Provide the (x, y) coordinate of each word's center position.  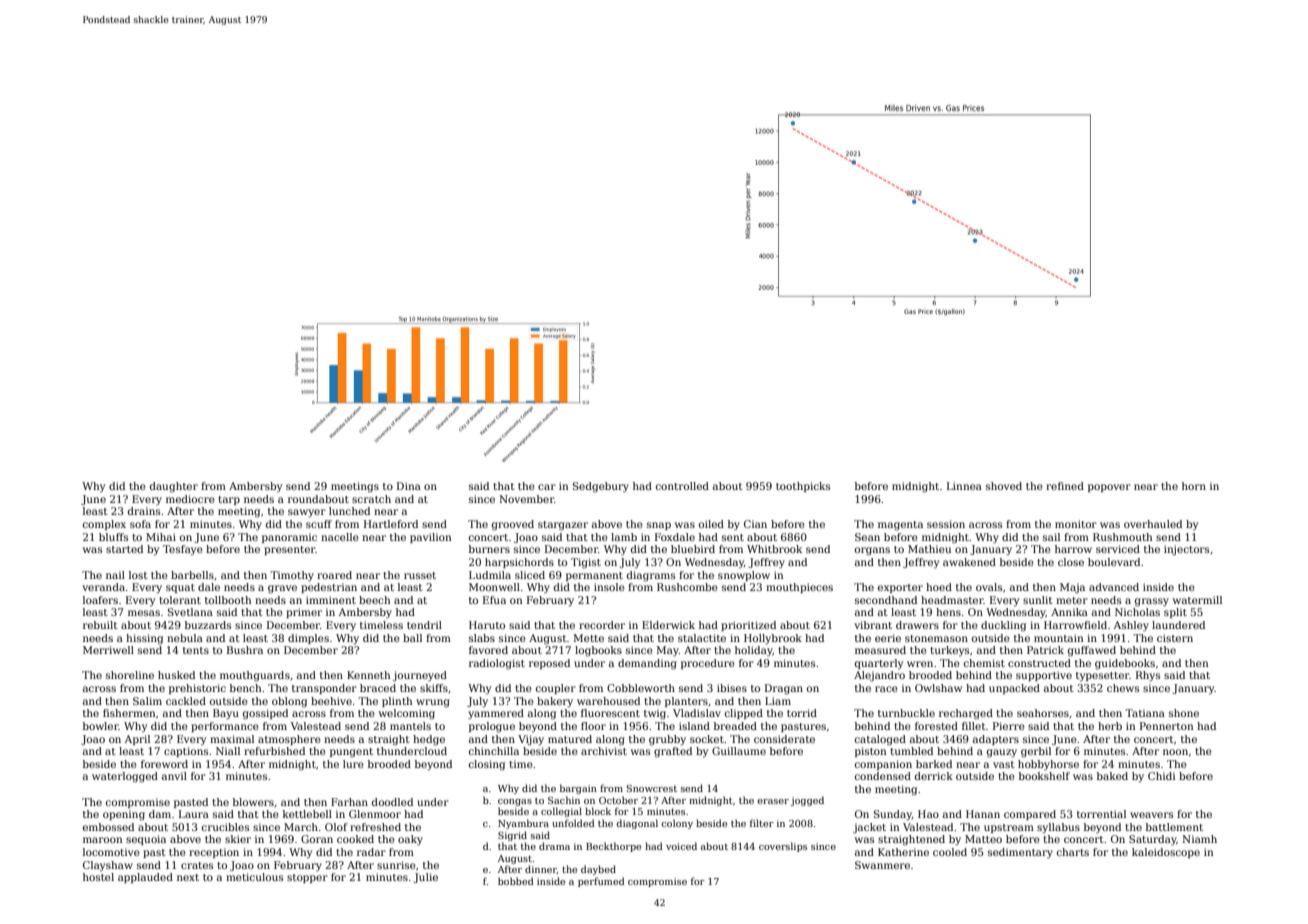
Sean (867, 537)
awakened (969, 562)
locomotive (111, 852)
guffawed (1092, 651)
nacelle (340, 537)
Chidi (1161, 776)
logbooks (598, 651)
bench (245, 688)
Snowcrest (651, 788)
